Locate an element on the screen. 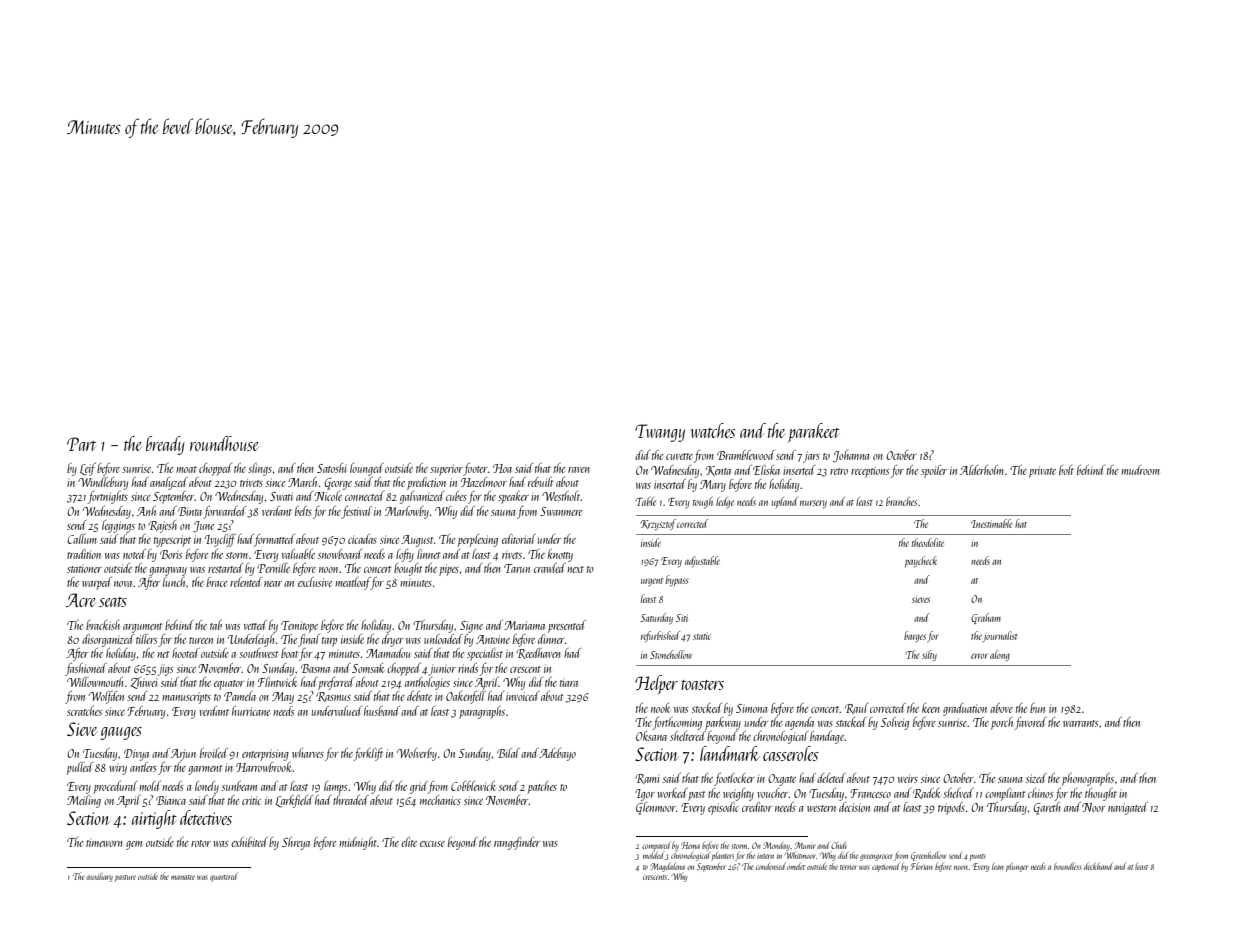 The image size is (1233, 952). bypass is located at coordinates (677, 580).
